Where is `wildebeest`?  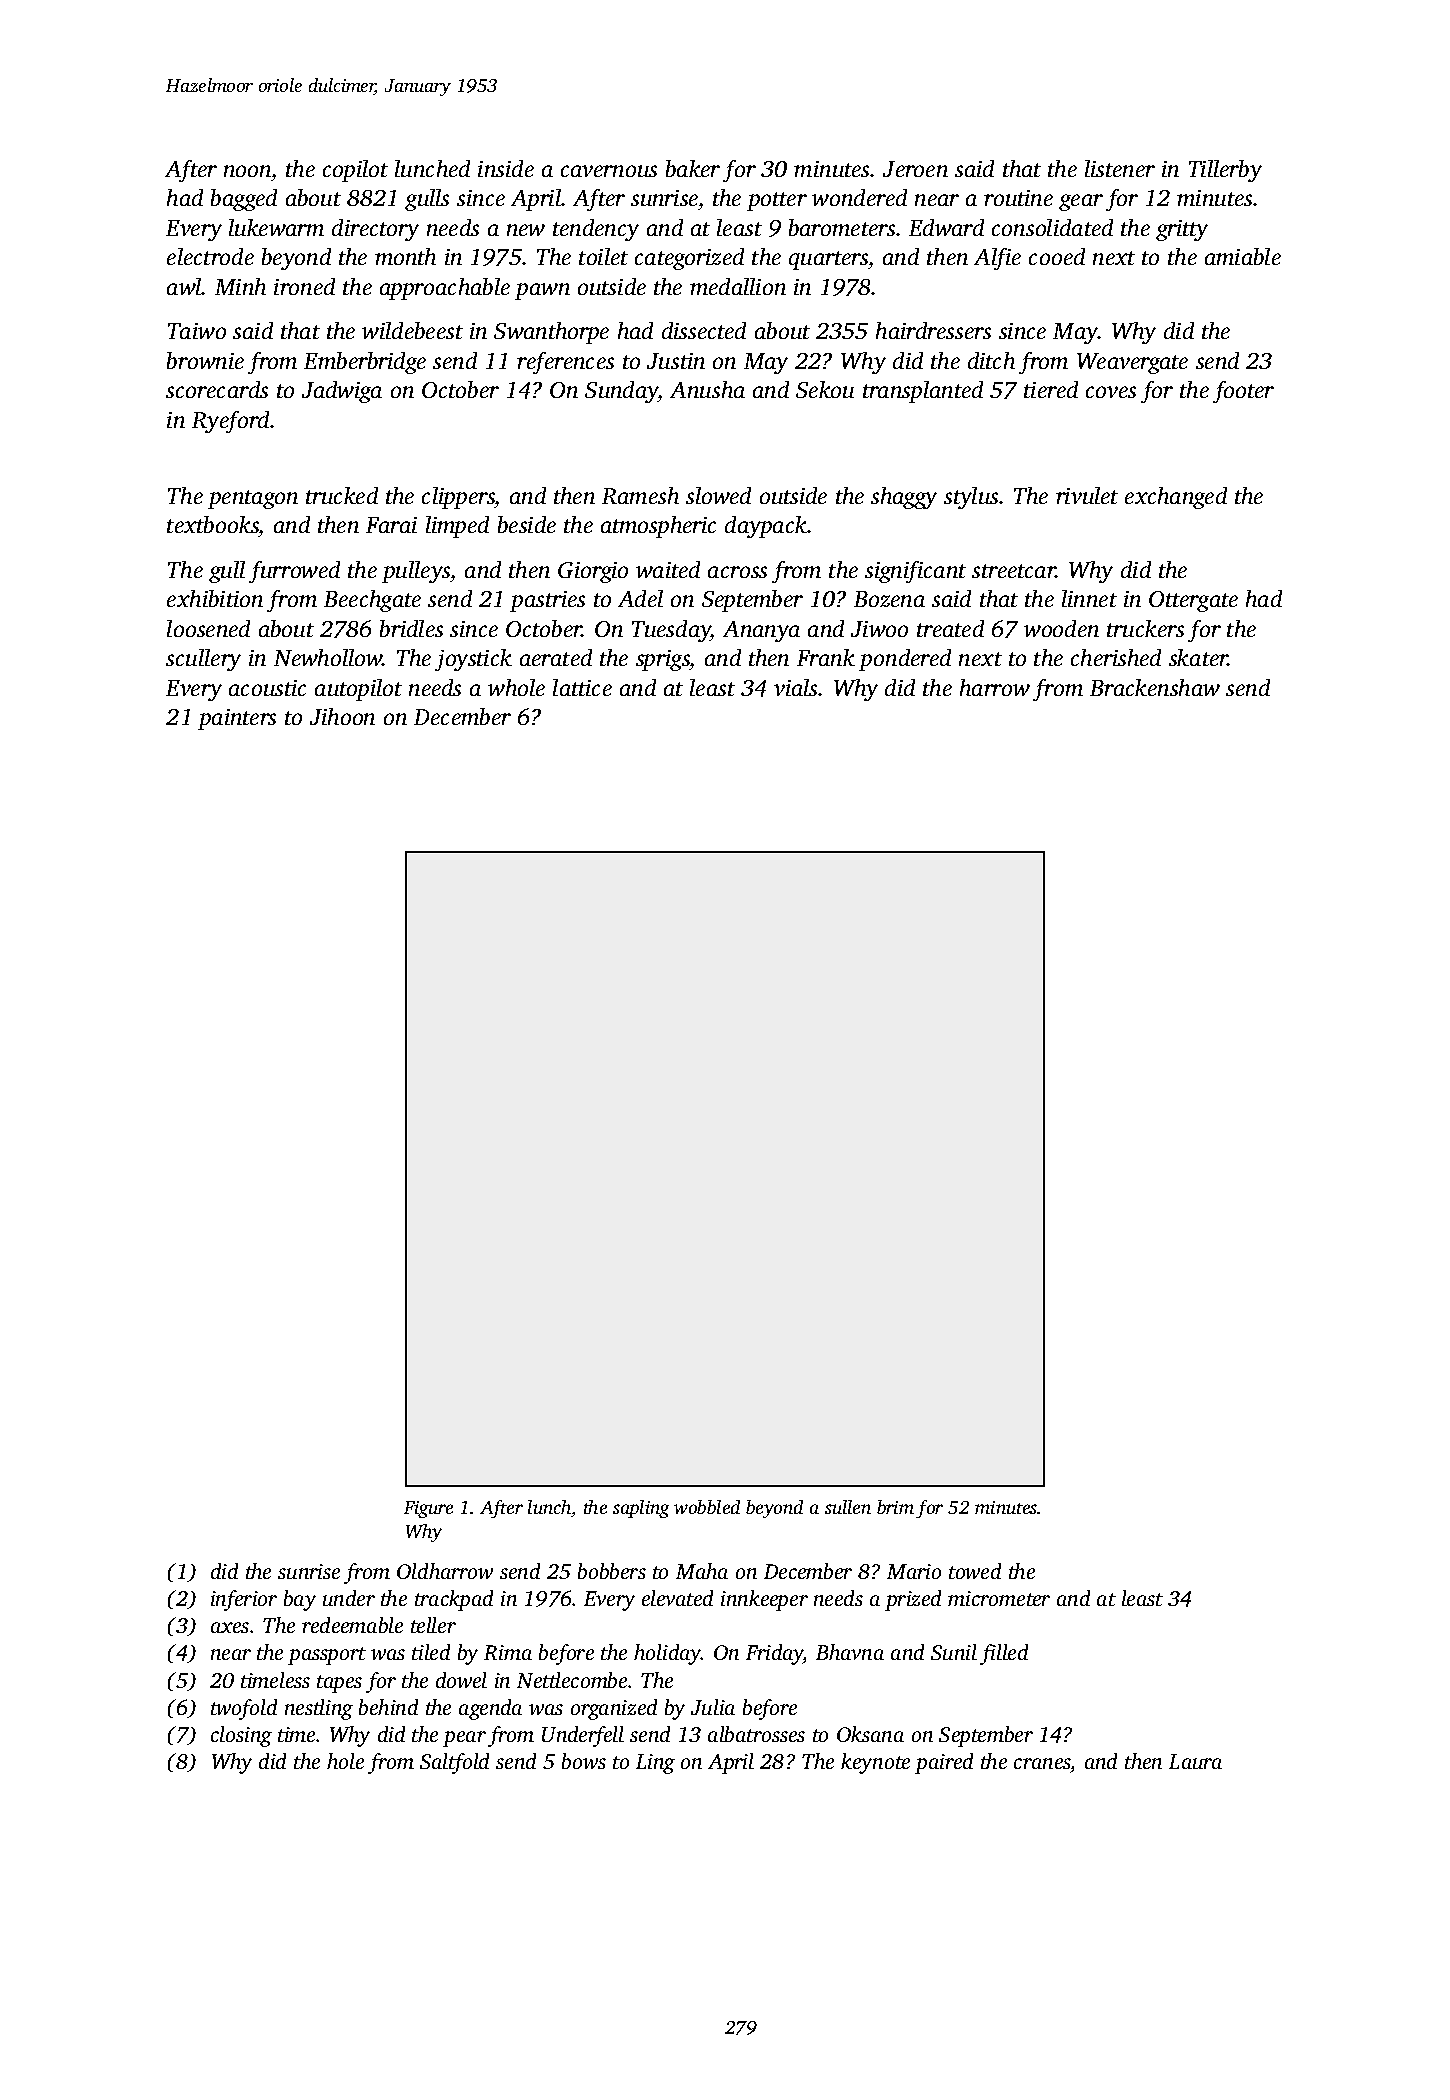
wildebeest is located at coordinates (412, 330).
